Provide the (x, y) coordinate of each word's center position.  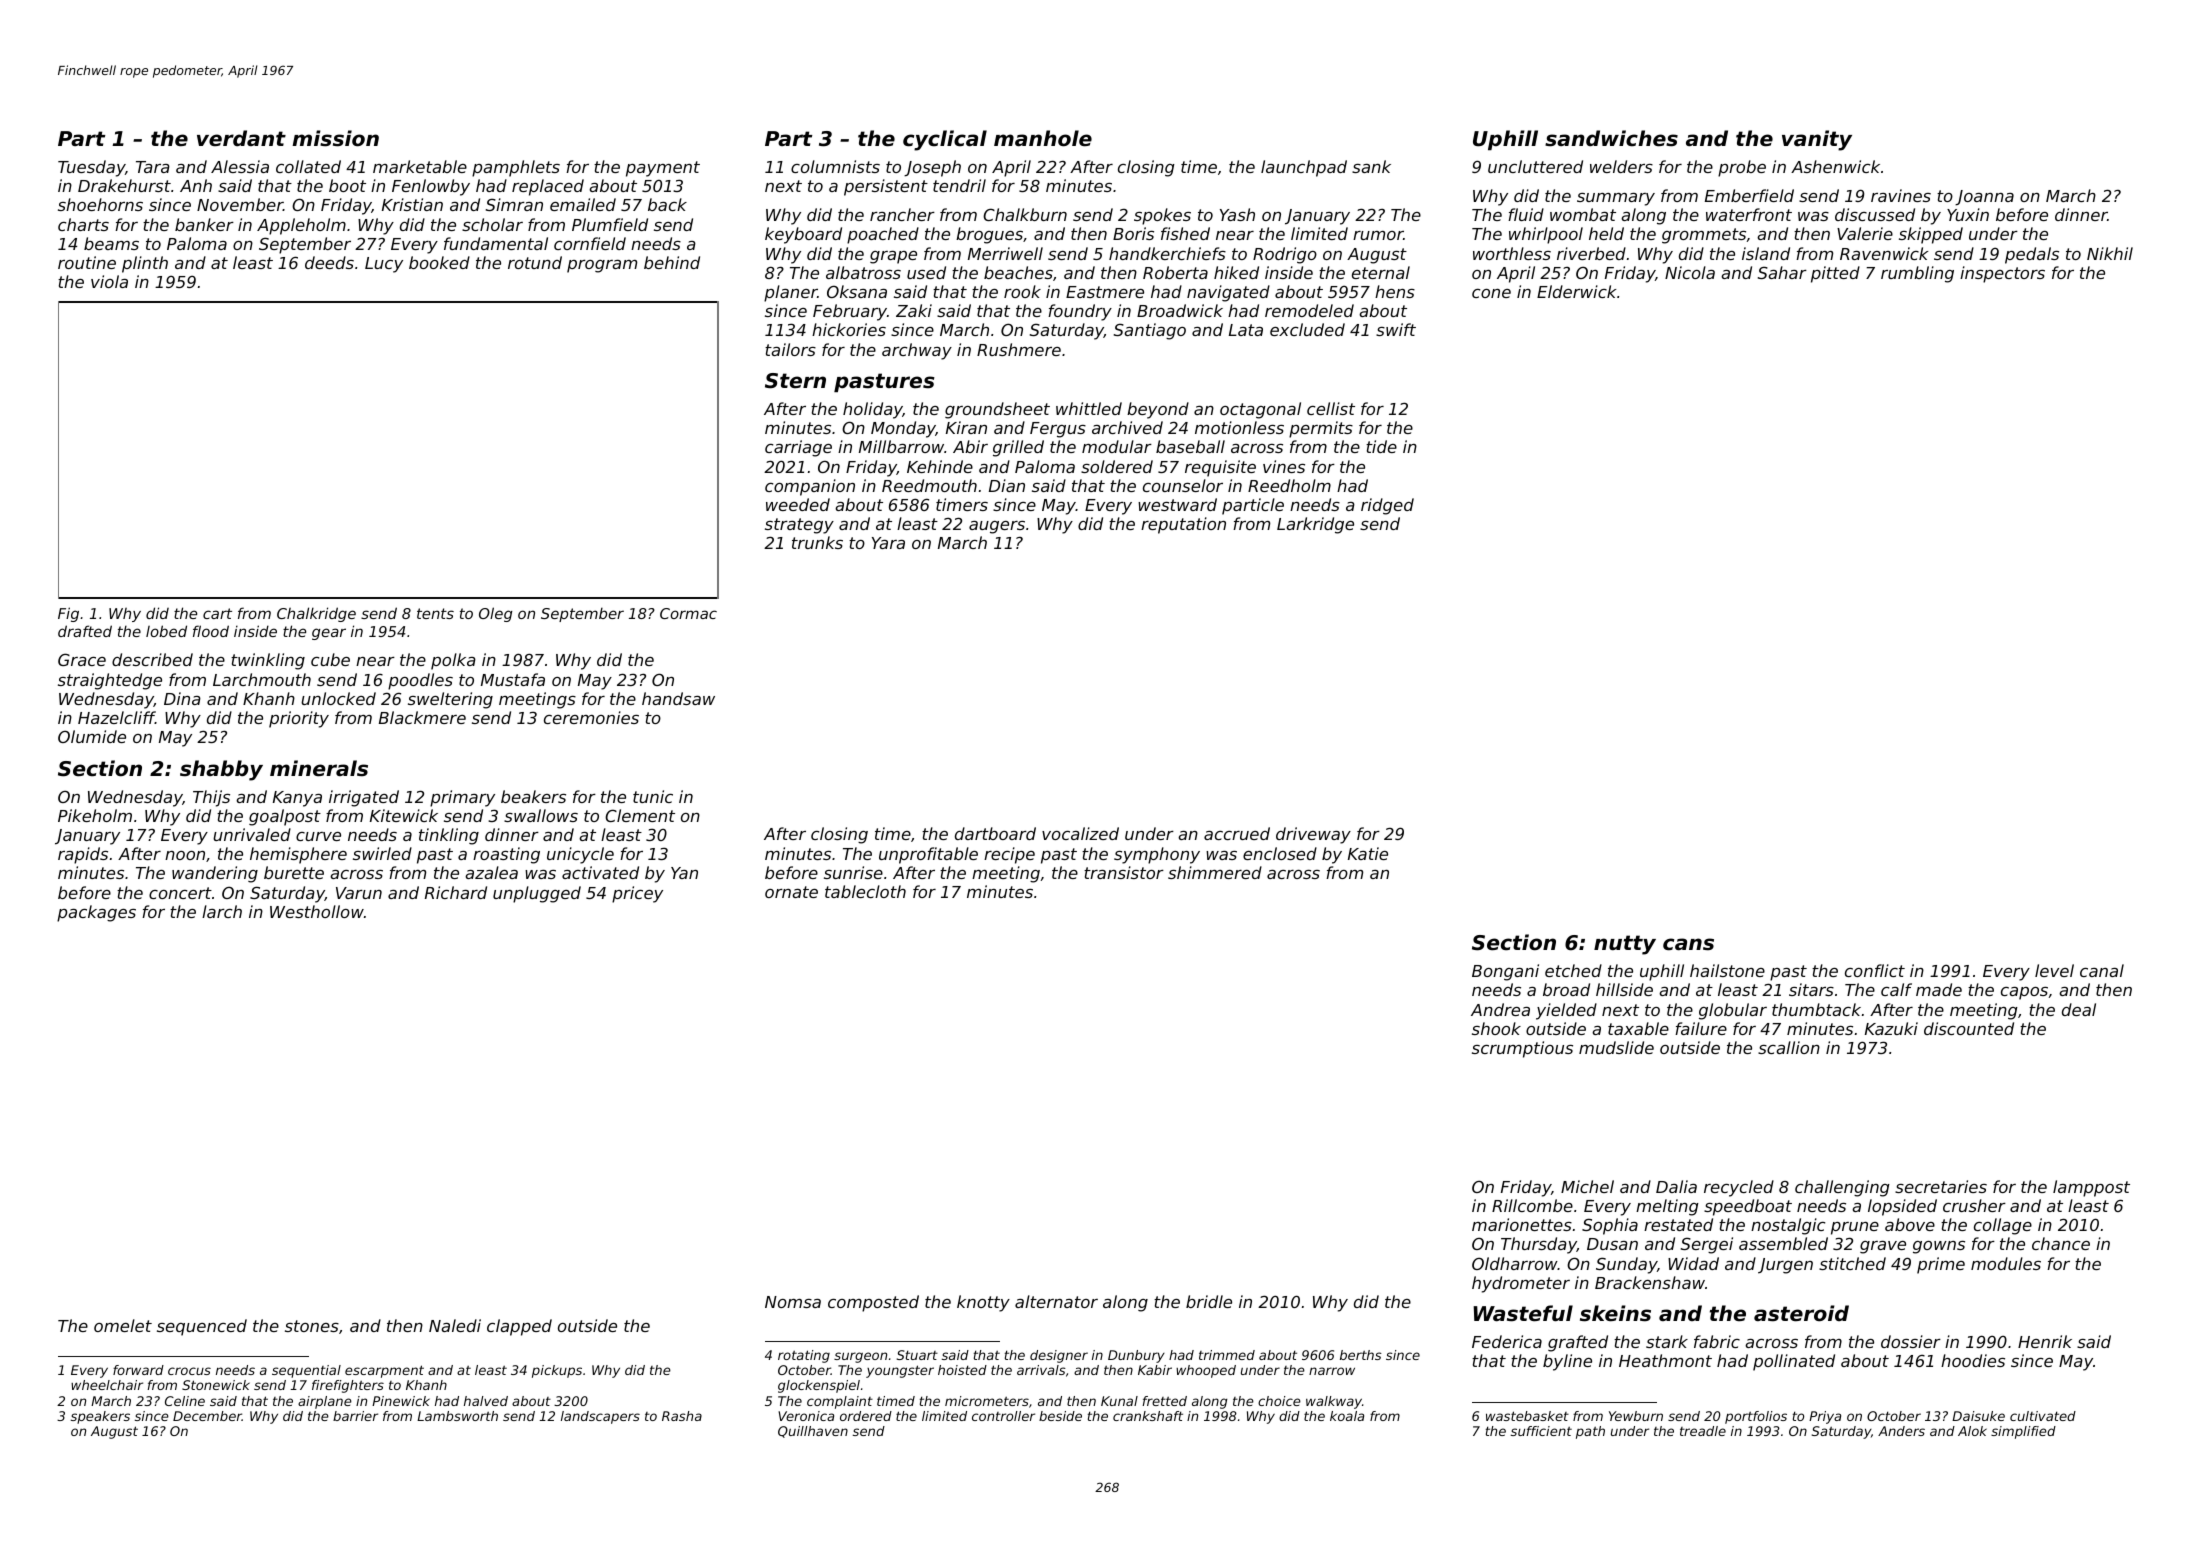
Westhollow (317, 911)
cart (217, 613)
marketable (420, 166)
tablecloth (865, 891)
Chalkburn (1025, 214)
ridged (1387, 506)
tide (1381, 446)
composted (873, 1303)
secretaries (1941, 1186)
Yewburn (1636, 1416)
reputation (1183, 525)
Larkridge (1315, 525)
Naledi (455, 1325)
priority (299, 719)
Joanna (1984, 198)
